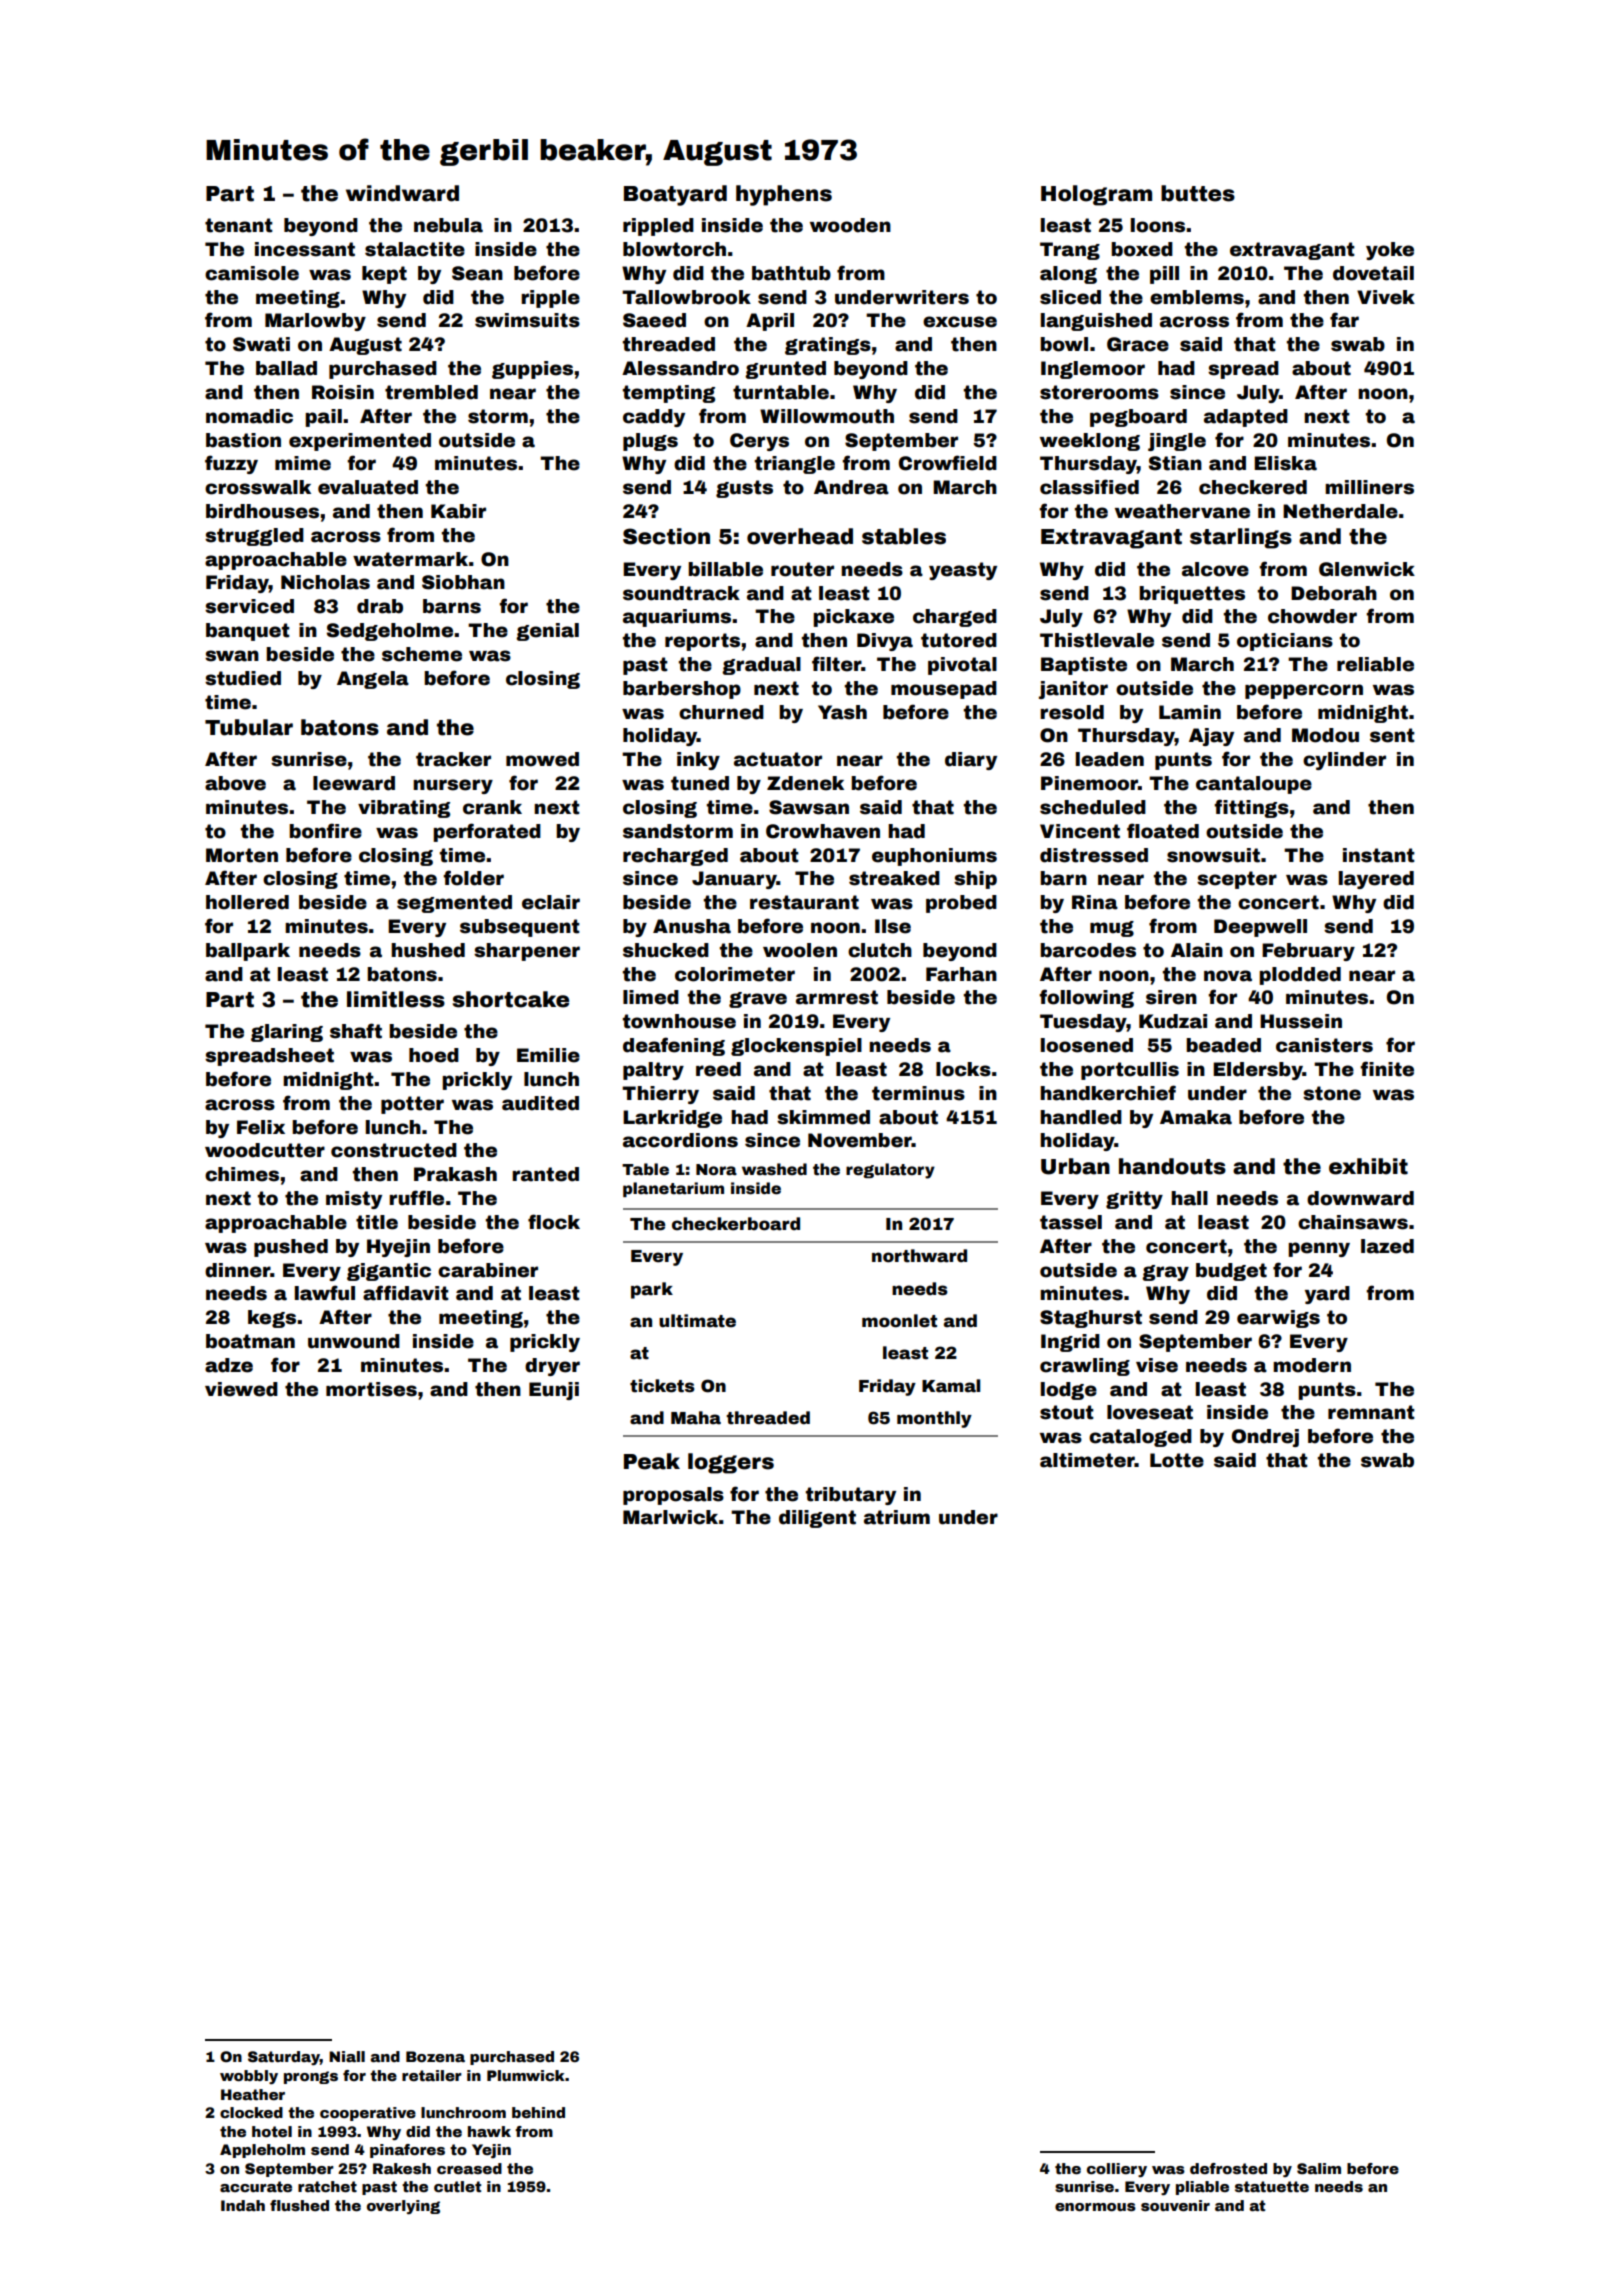 Image resolution: width=1620 pixels, height=2292 pixels. I want to click on camisole, so click(252, 273).
